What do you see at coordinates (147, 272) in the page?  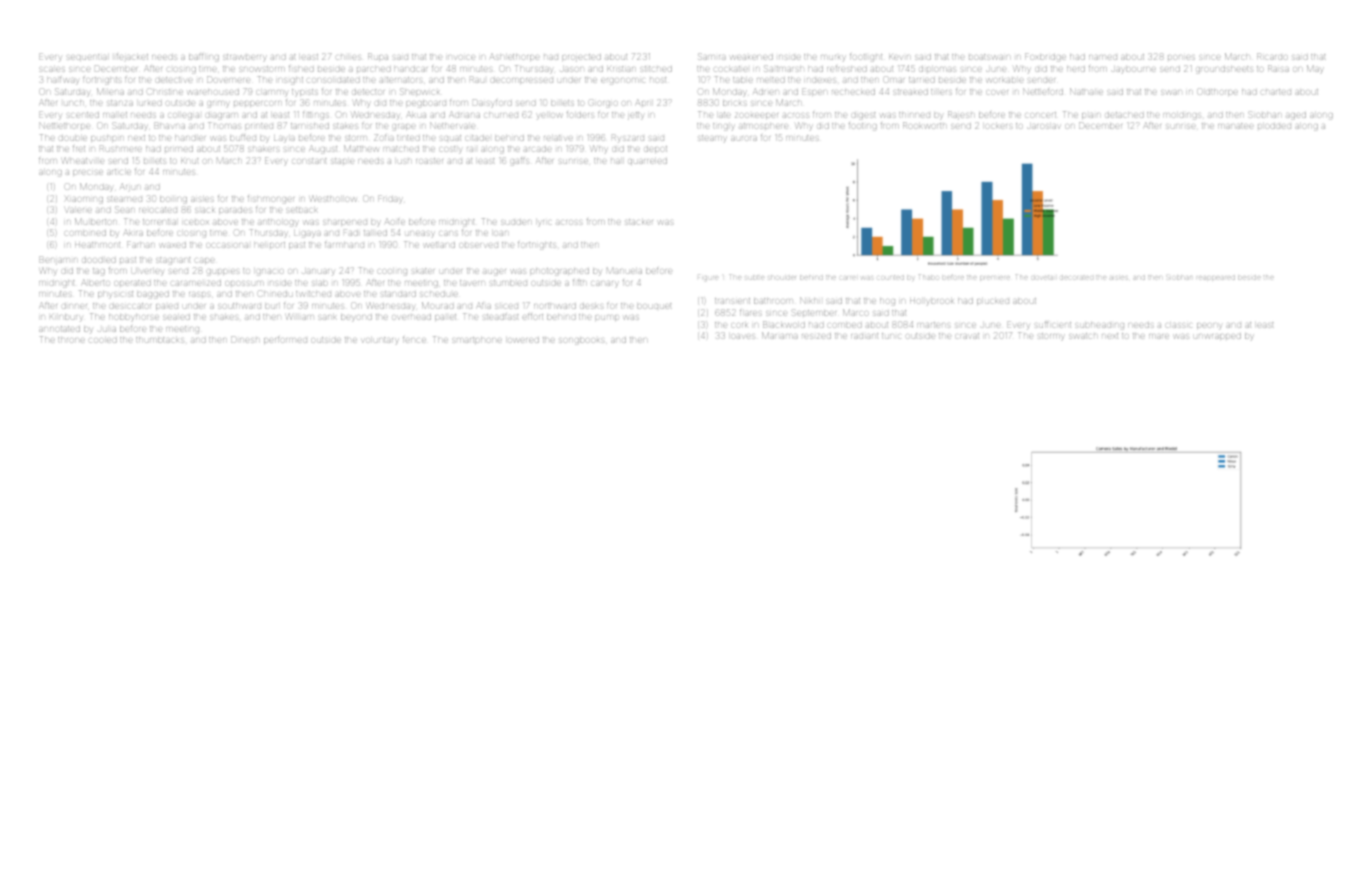 I see `Ulverley` at bounding box center [147, 272].
